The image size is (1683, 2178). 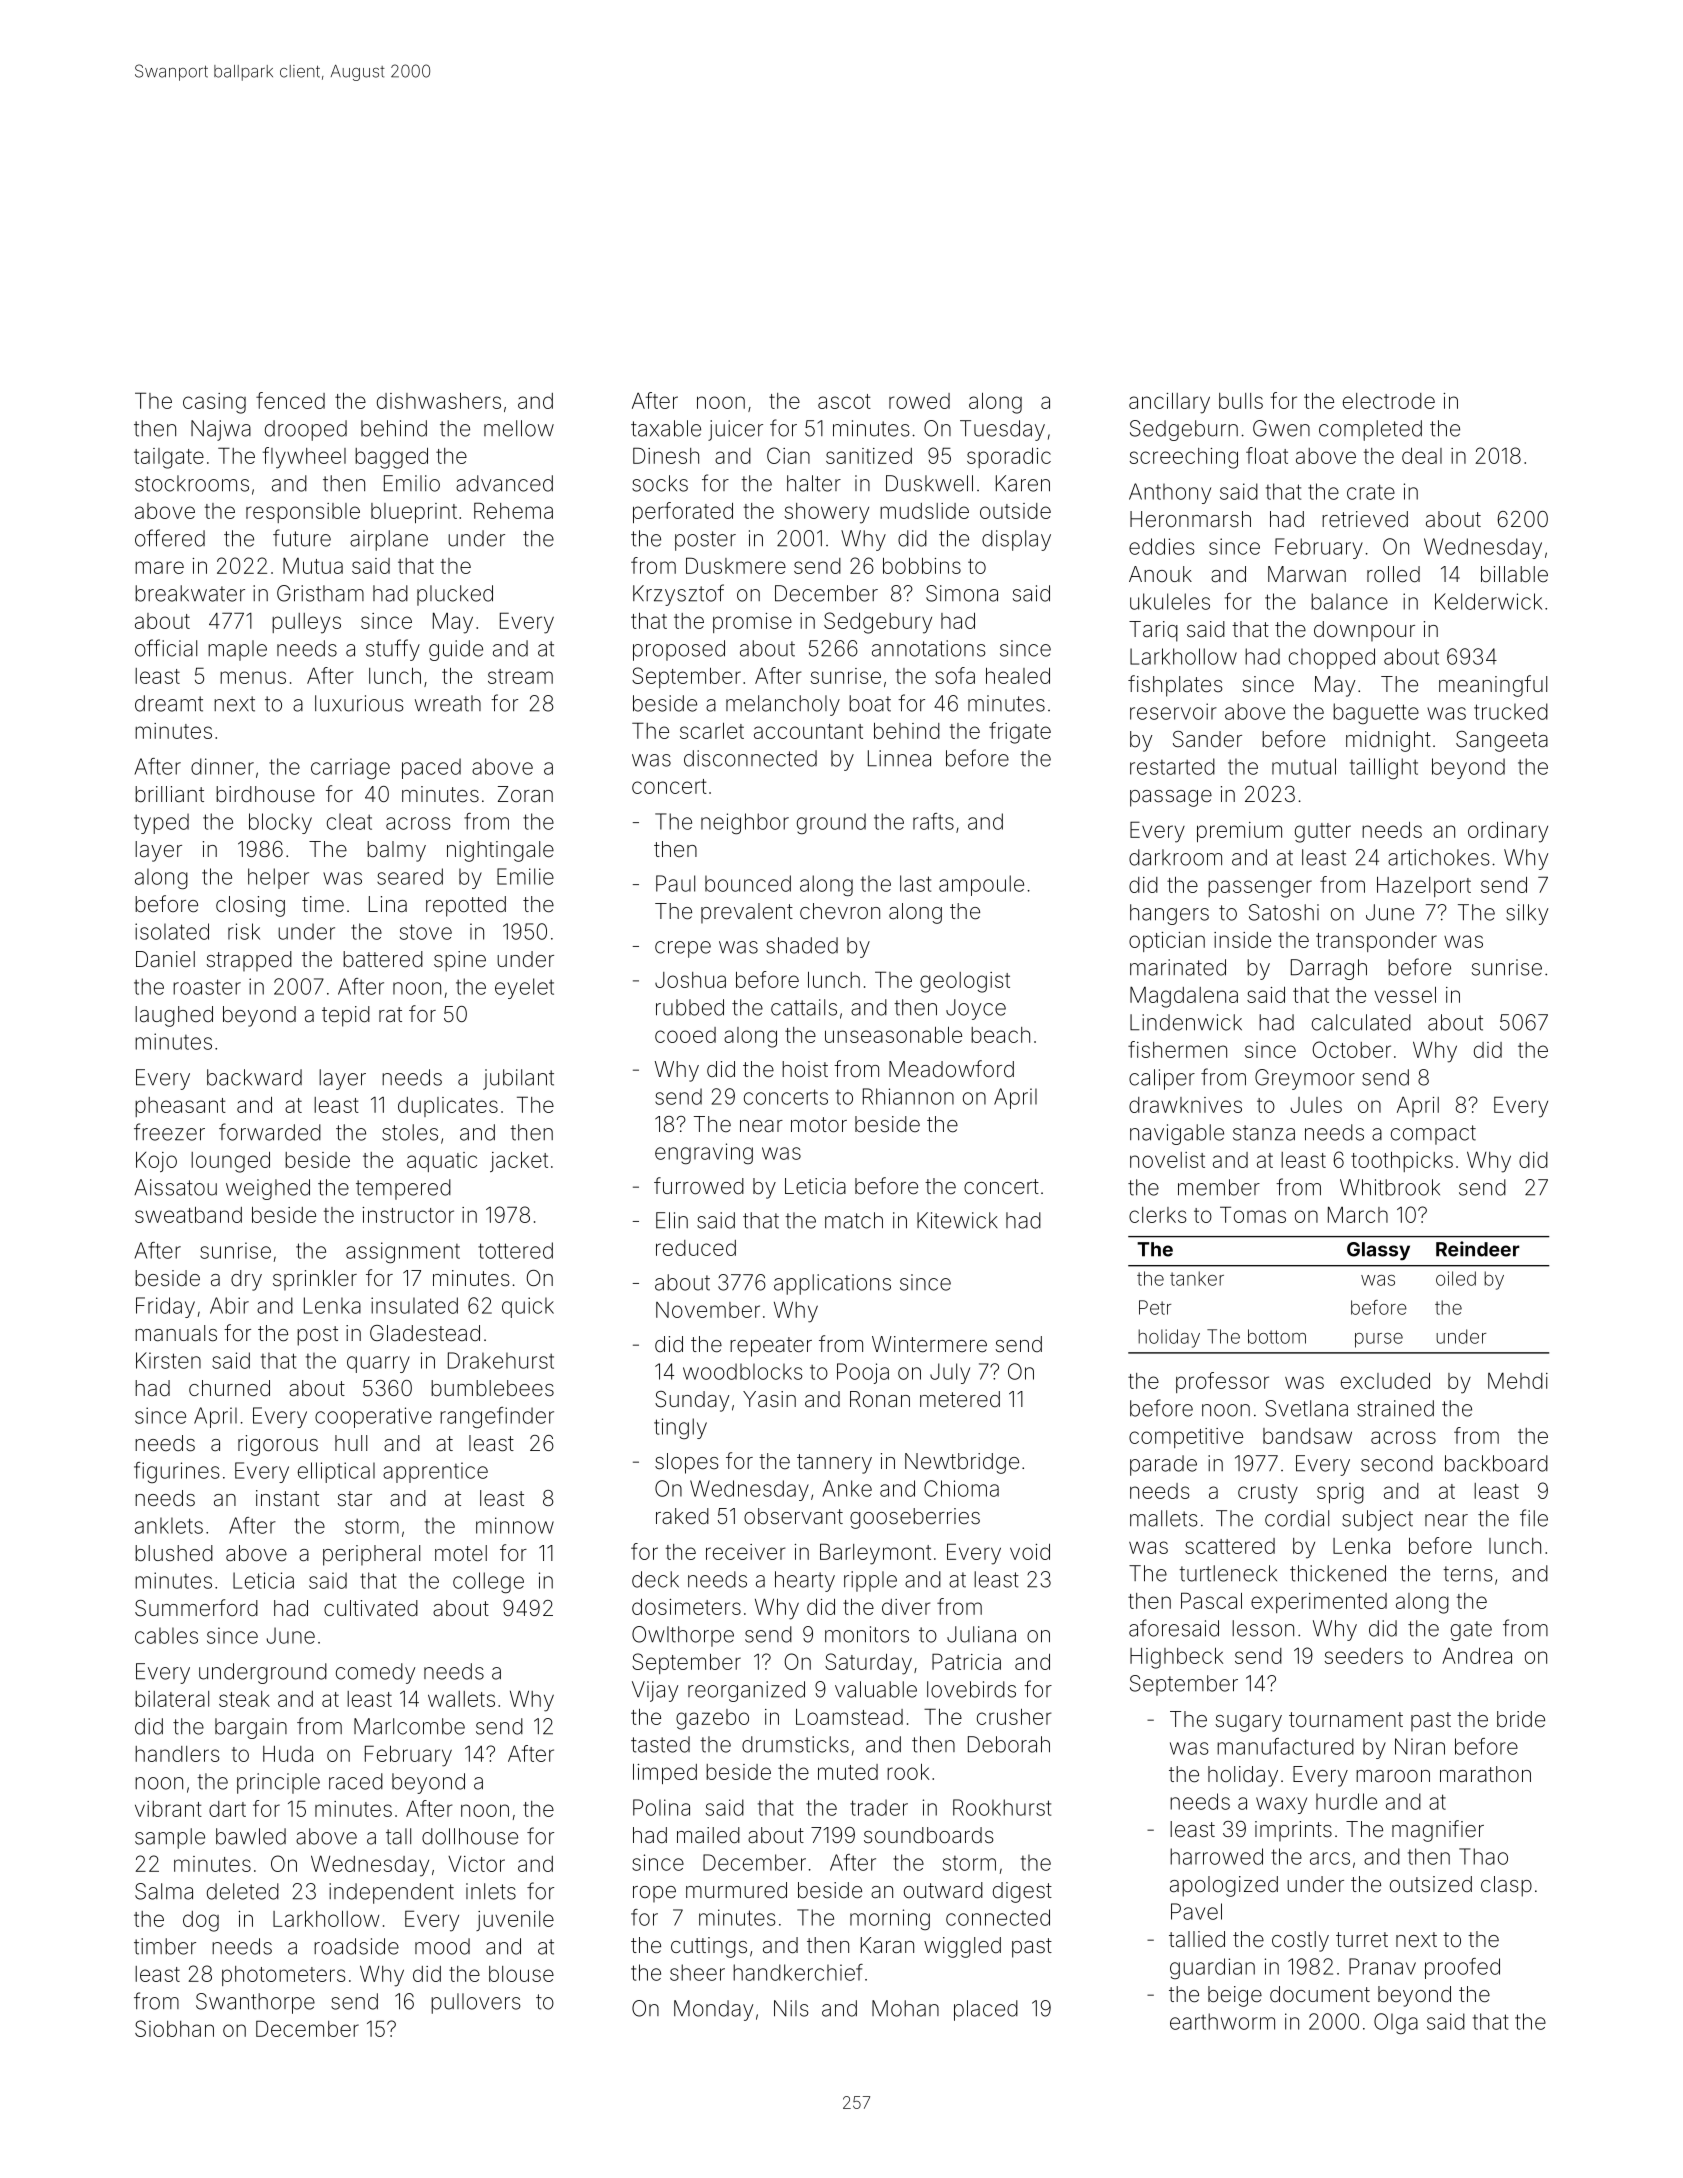 What do you see at coordinates (893, 1035) in the screenshot?
I see `unseasonable` at bounding box center [893, 1035].
